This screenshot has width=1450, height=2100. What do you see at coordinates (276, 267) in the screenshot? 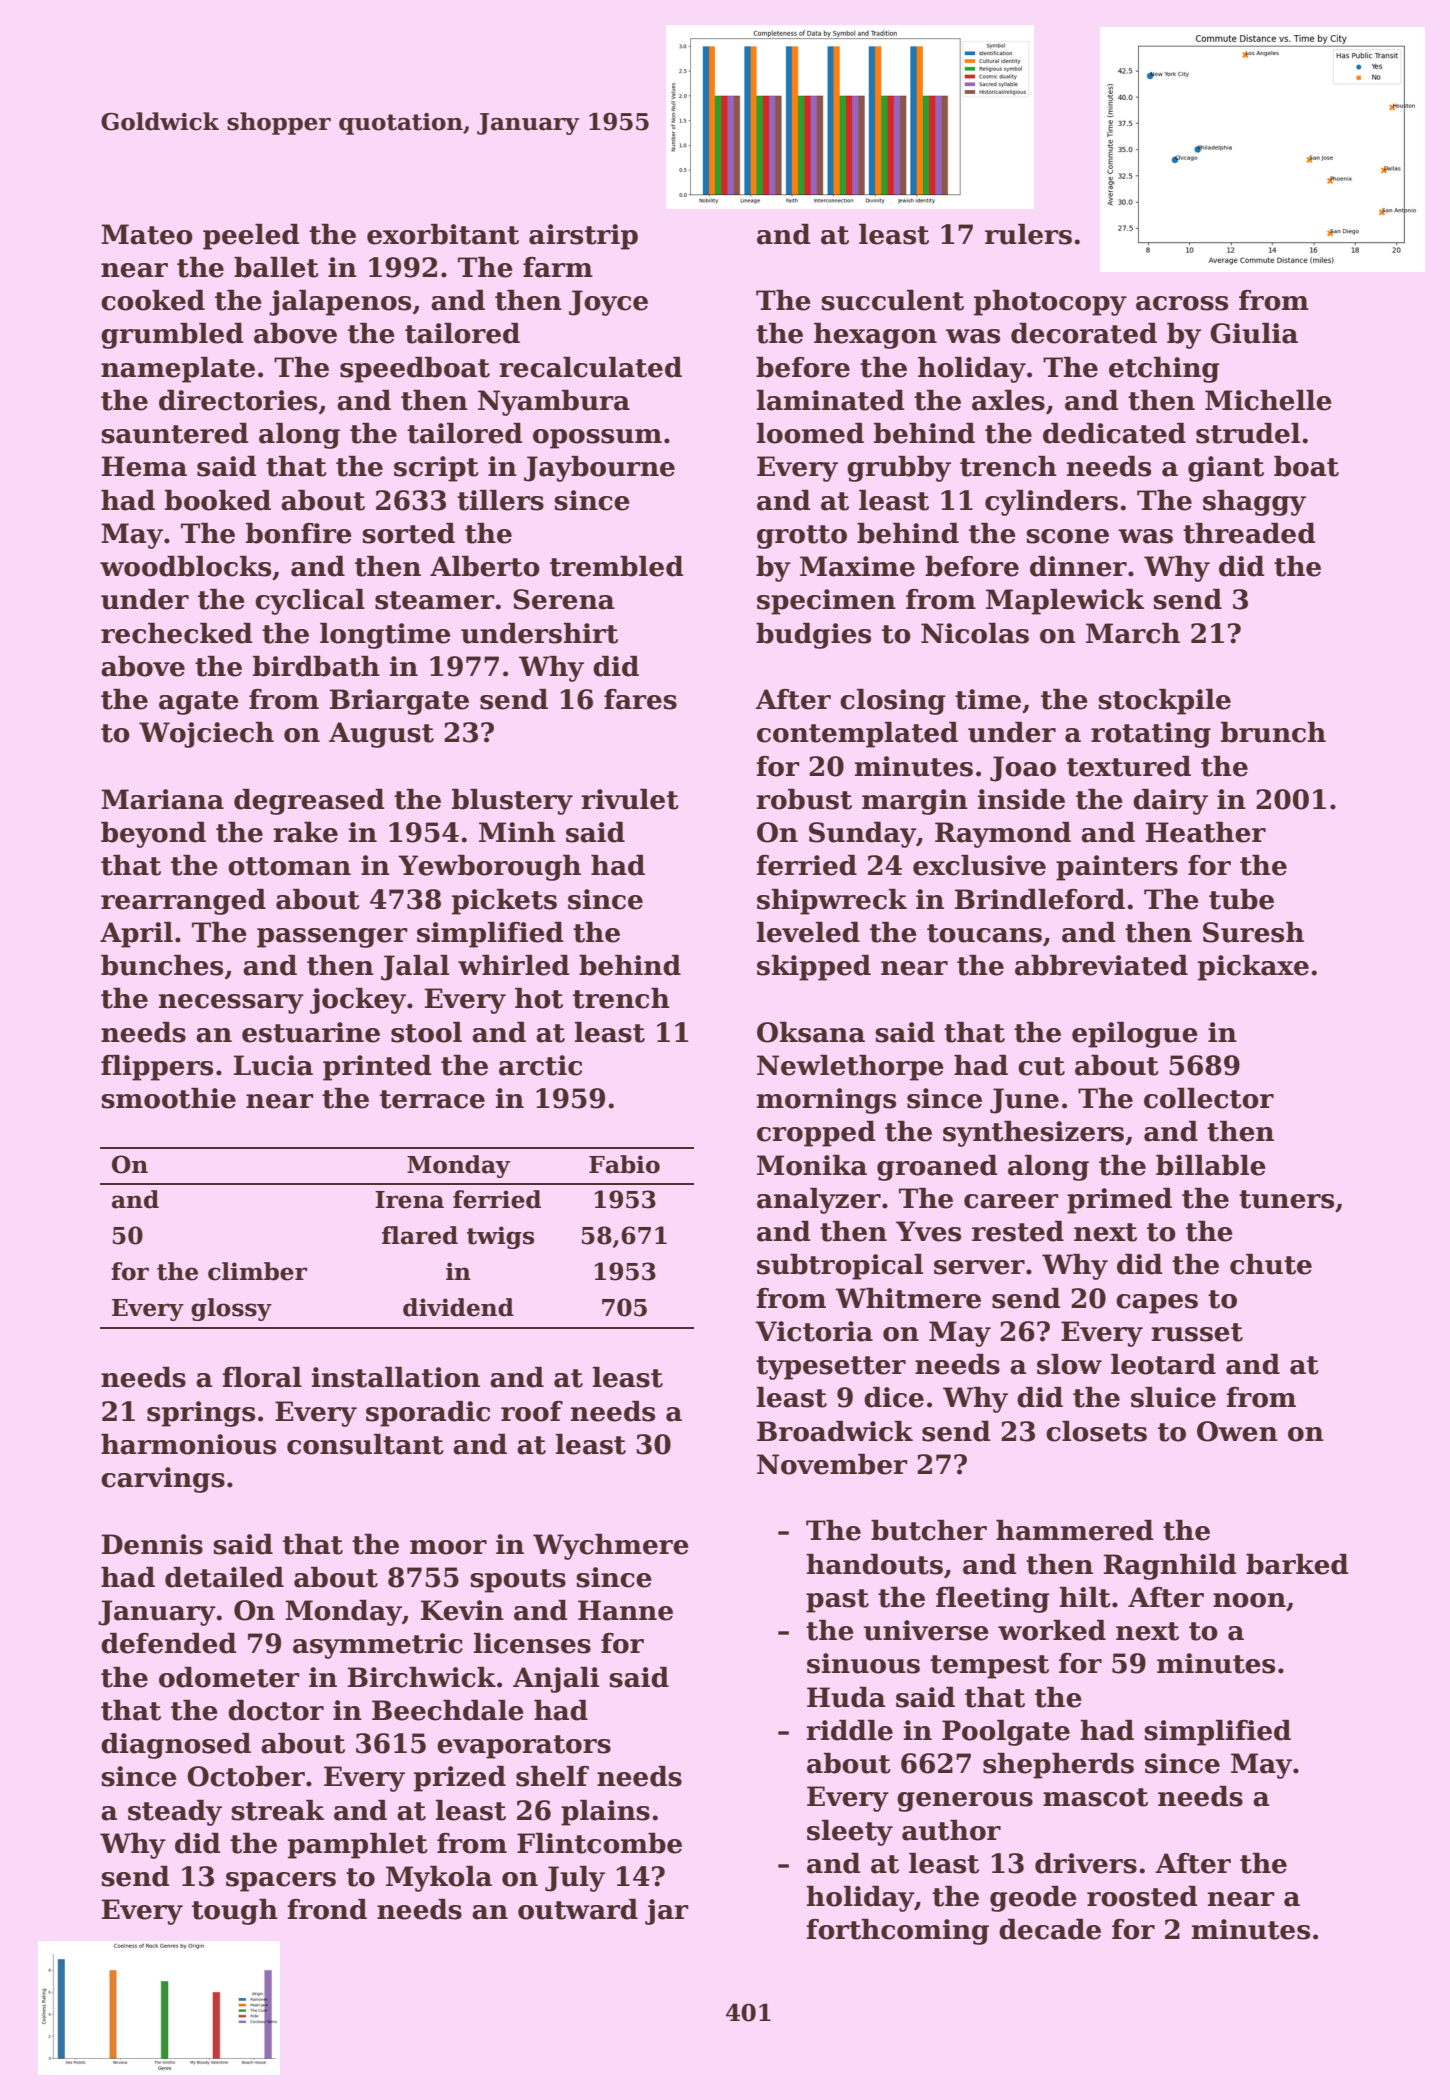
I see `ballet` at bounding box center [276, 267].
